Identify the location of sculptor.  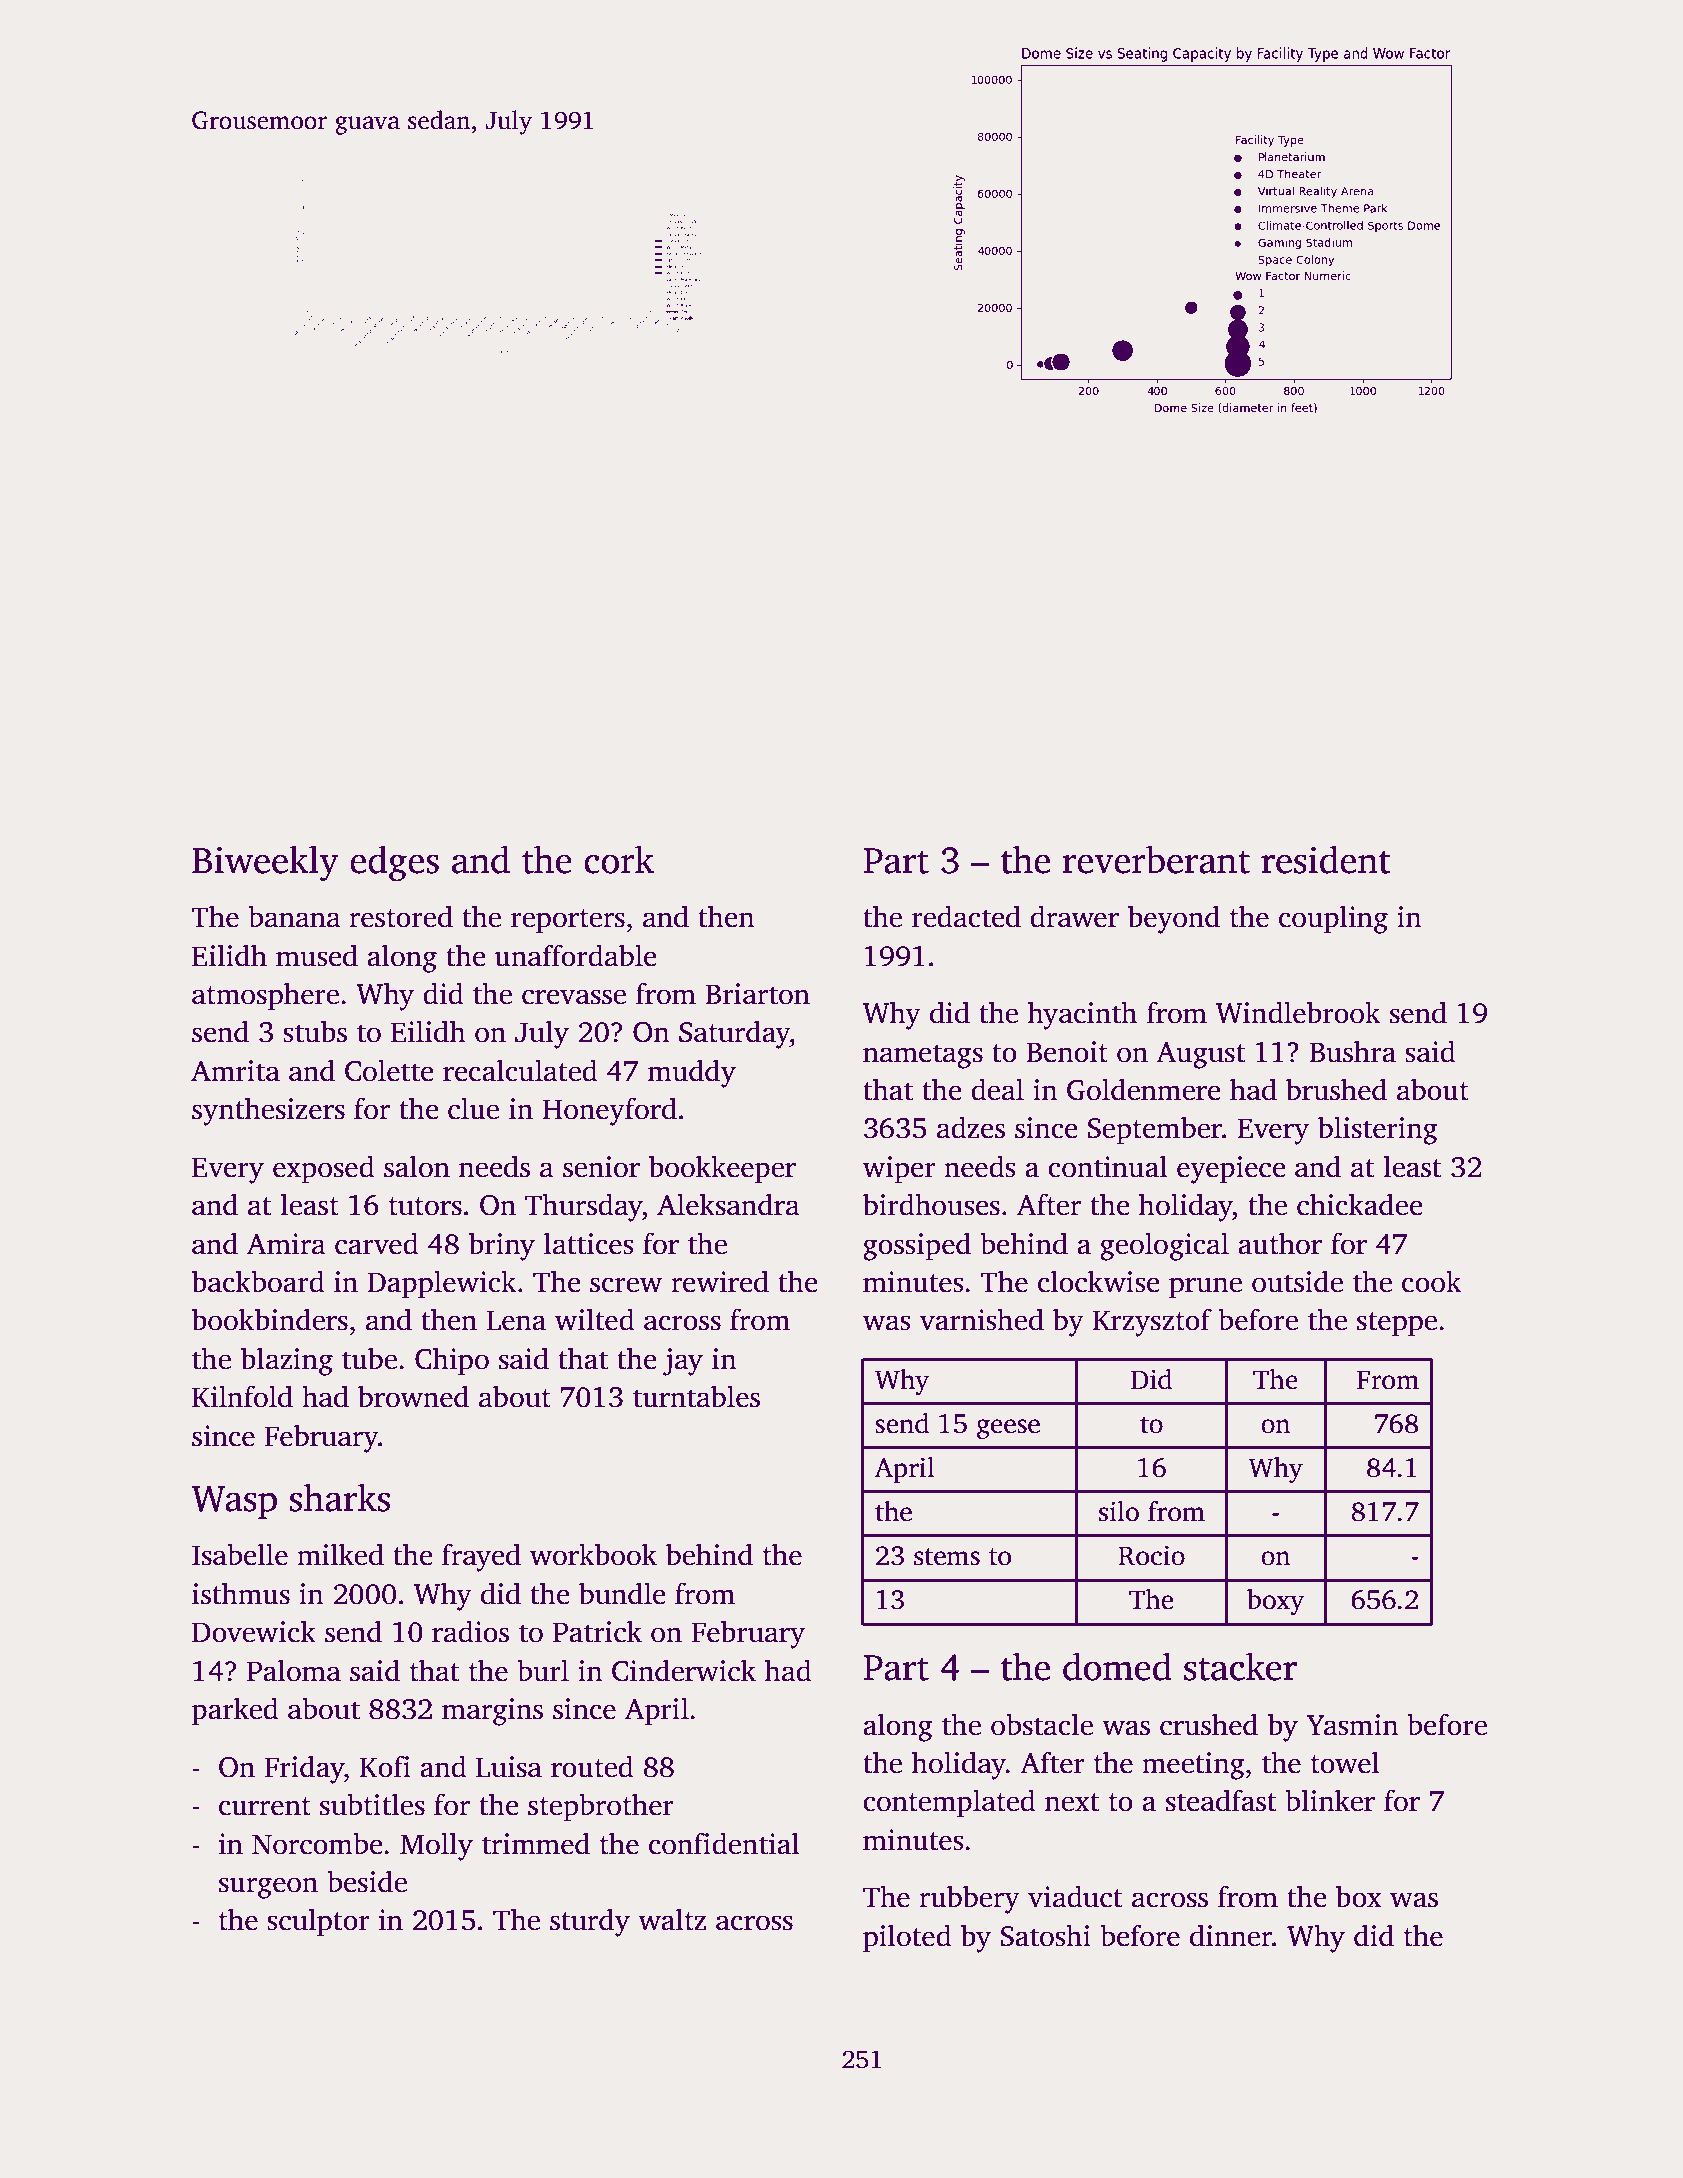
(318, 1922).
